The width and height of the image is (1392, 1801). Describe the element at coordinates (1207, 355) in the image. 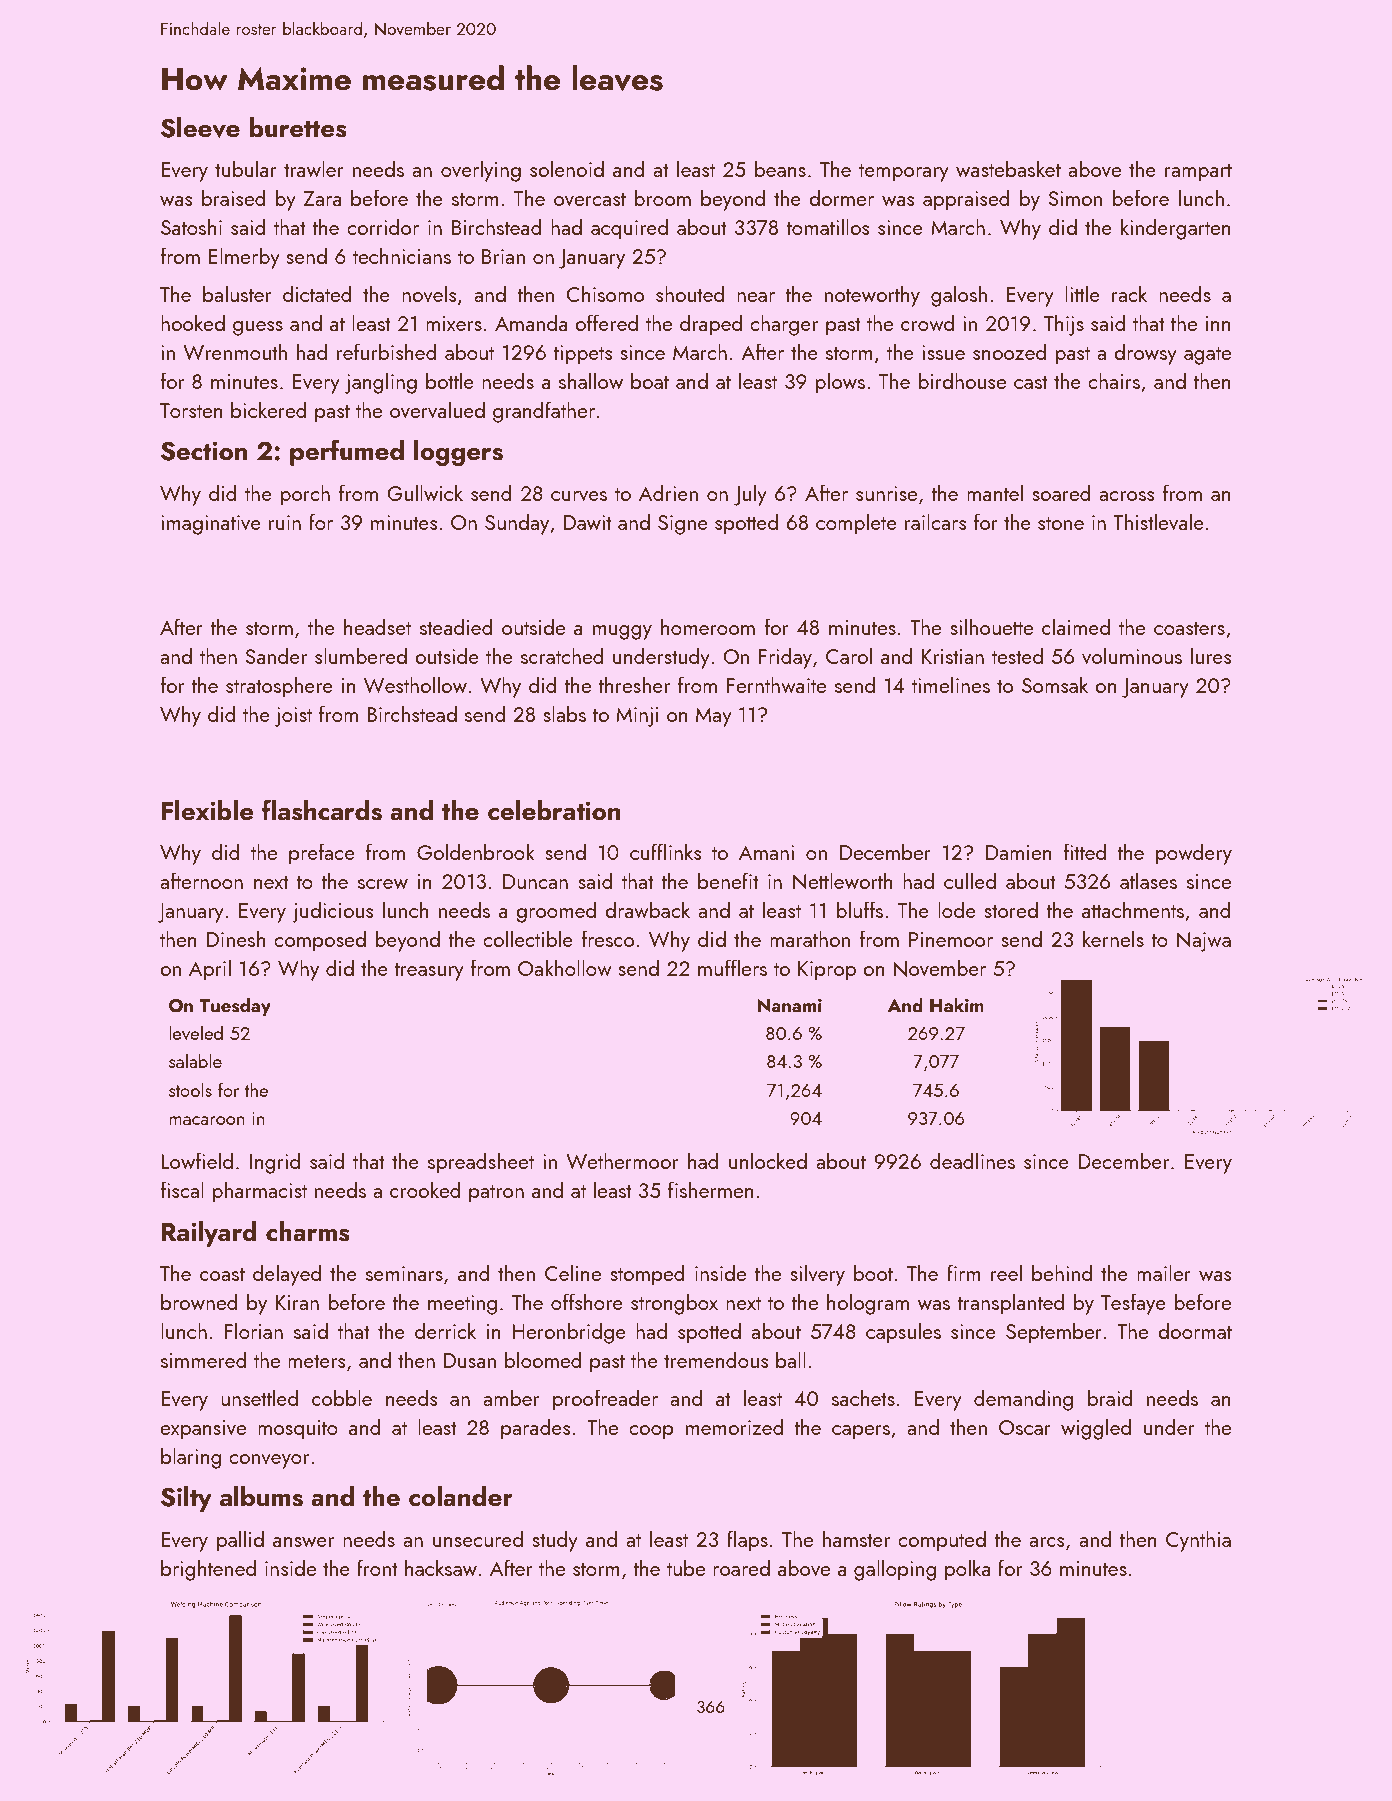

I see `agate` at that location.
